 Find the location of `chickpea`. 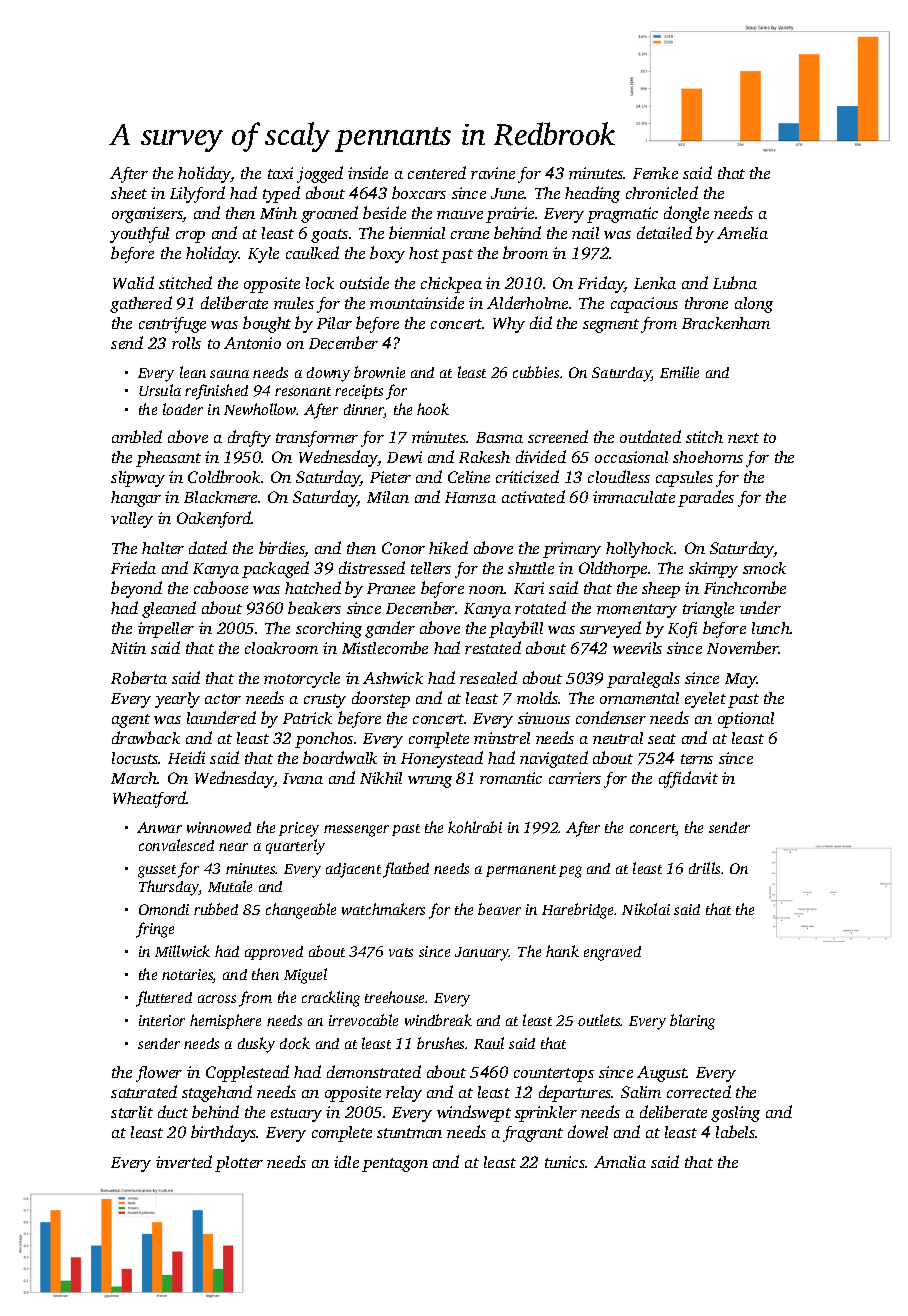

chickpea is located at coordinates (451, 285).
